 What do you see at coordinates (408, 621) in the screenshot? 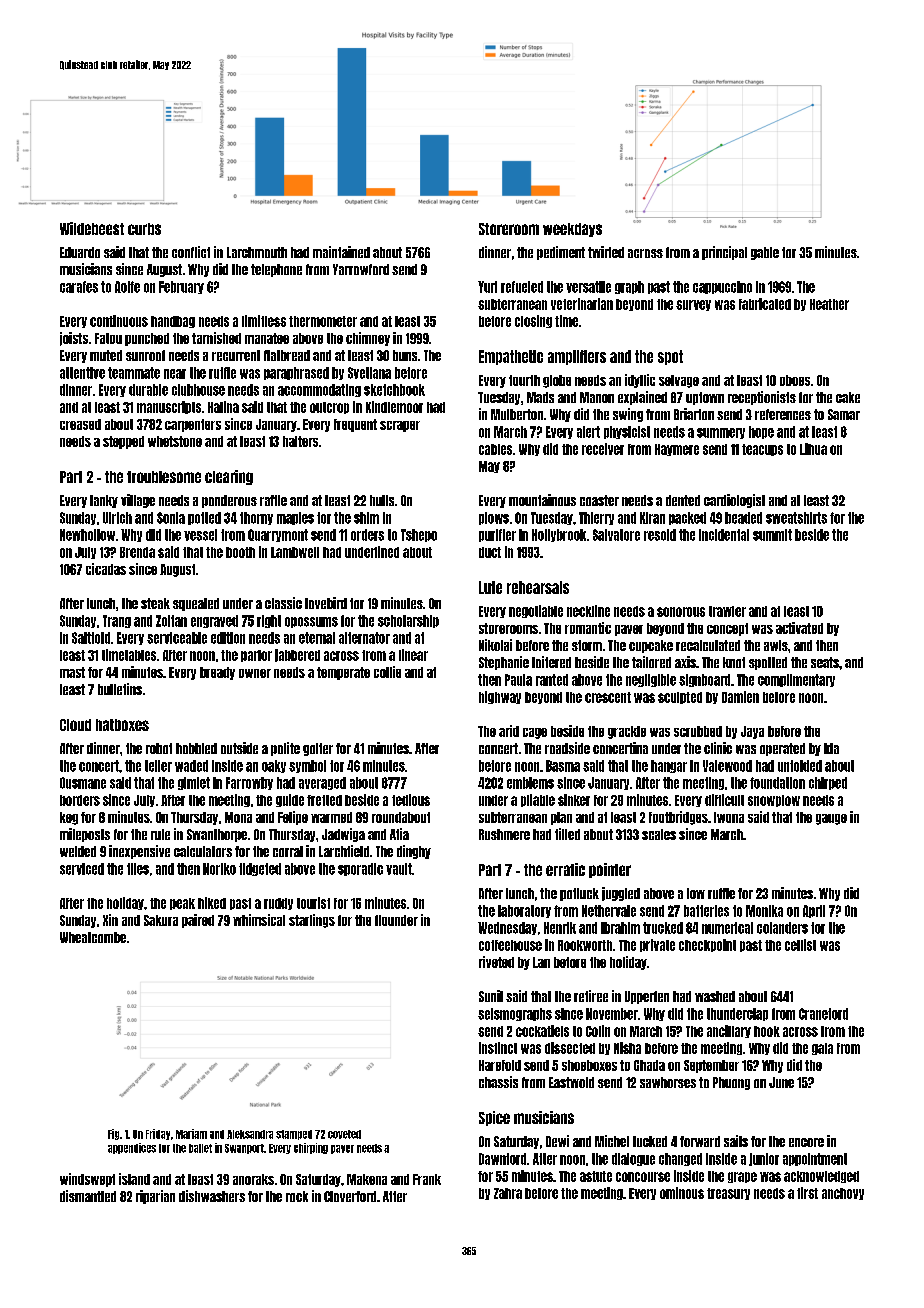
I see `scholarship` at bounding box center [408, 621].
